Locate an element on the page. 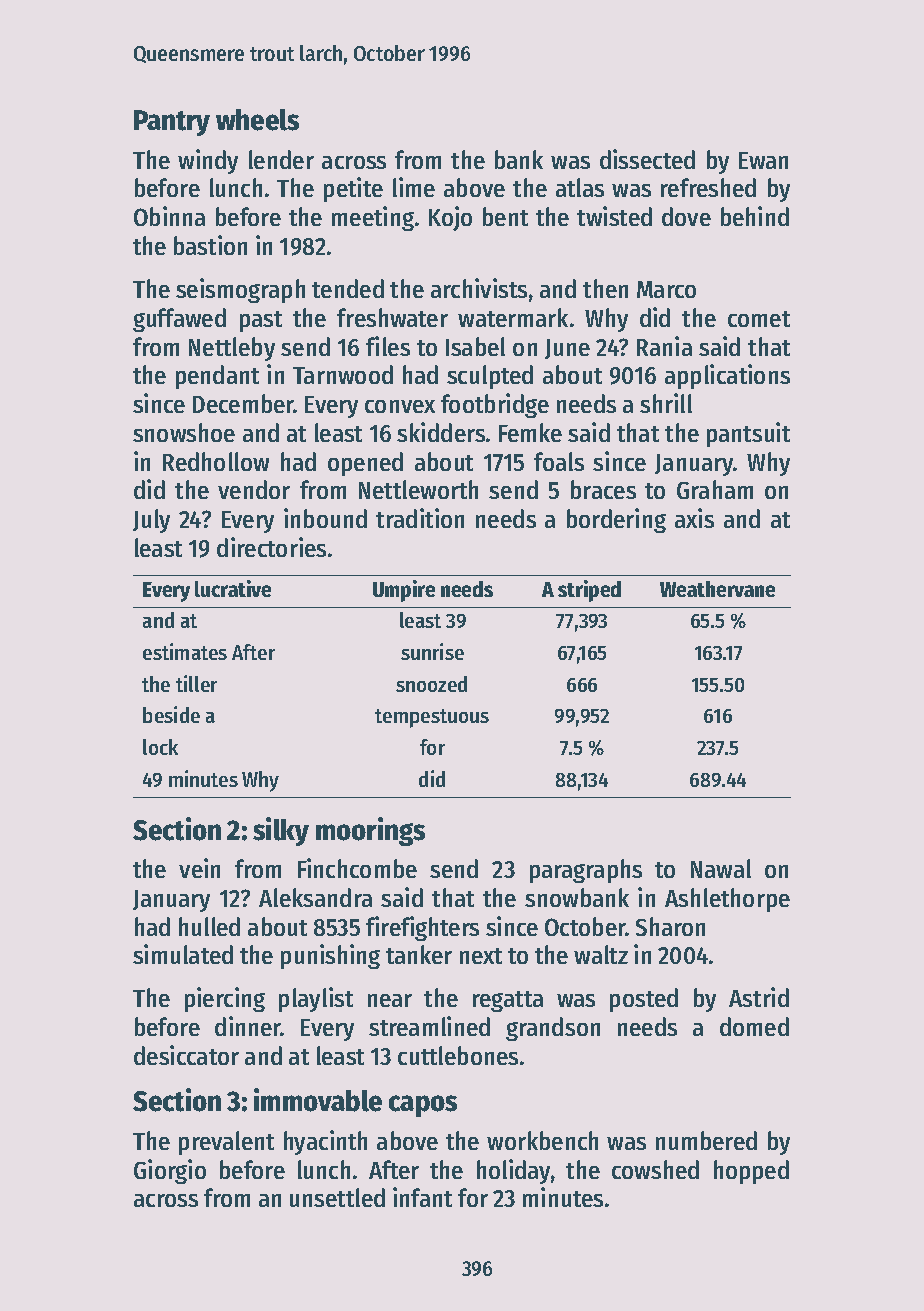 The height and width of the document is (1311, 924). prevalent is located at coordinates (226, 1143).
